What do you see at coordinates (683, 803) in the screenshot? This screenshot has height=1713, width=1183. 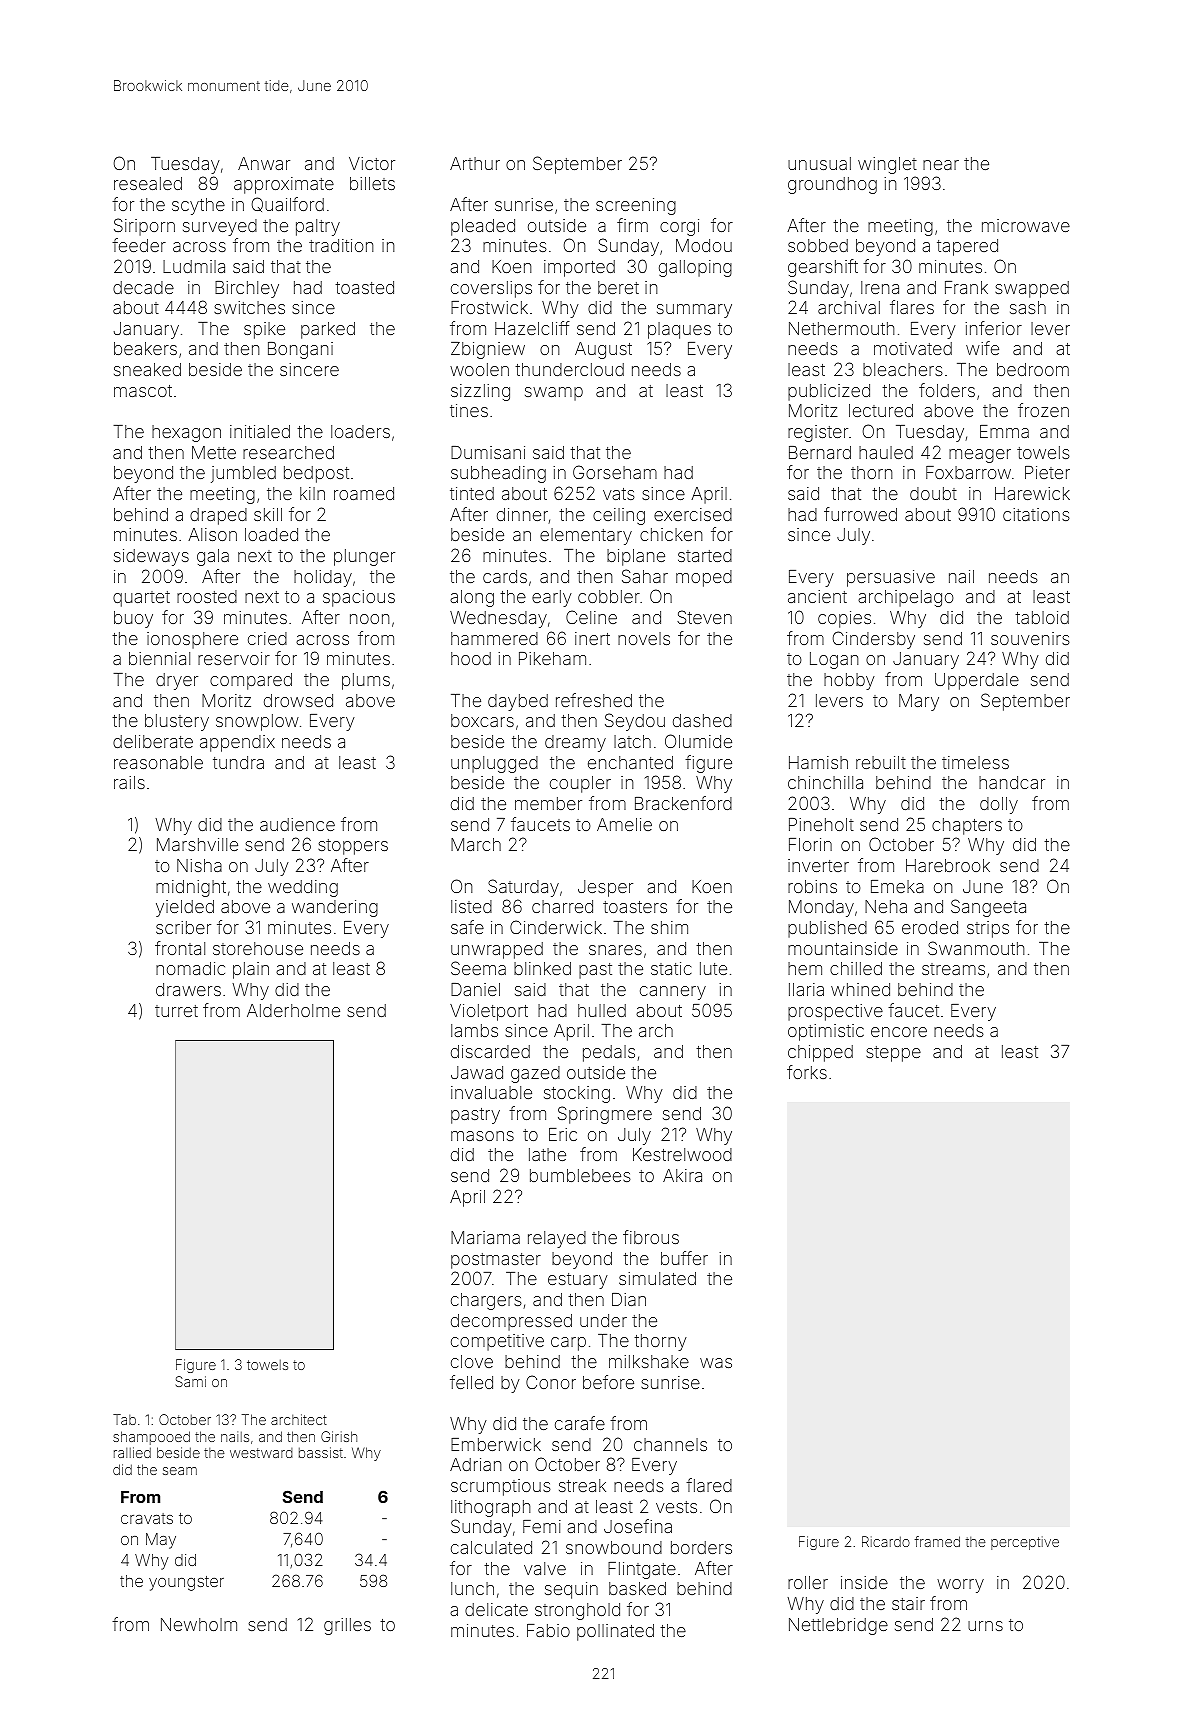 I see `Brackenford` at bounding box center [683, 803].
